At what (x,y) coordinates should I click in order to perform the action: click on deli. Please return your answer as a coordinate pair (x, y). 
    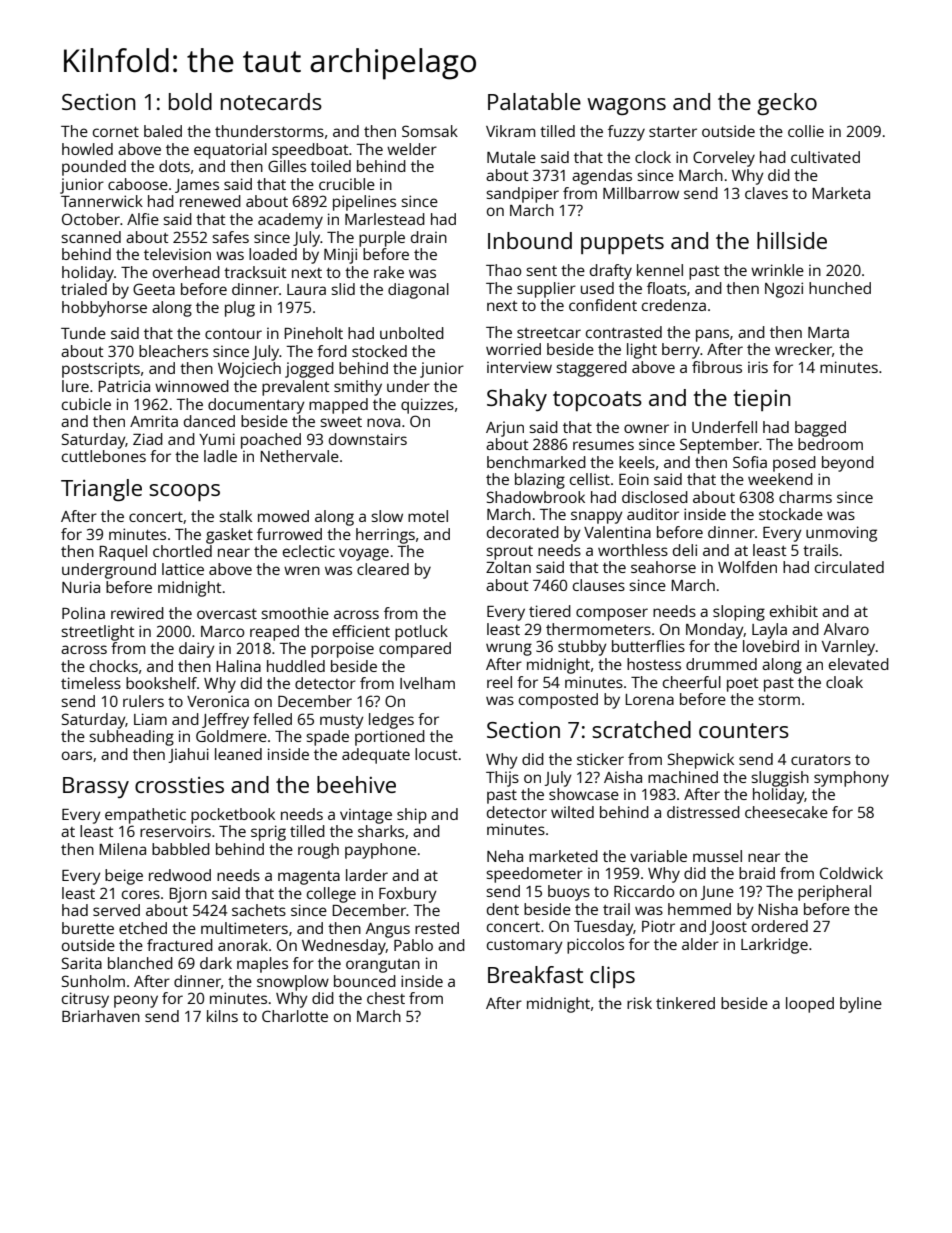
    Looking at the image, I should click on (685, 550).
